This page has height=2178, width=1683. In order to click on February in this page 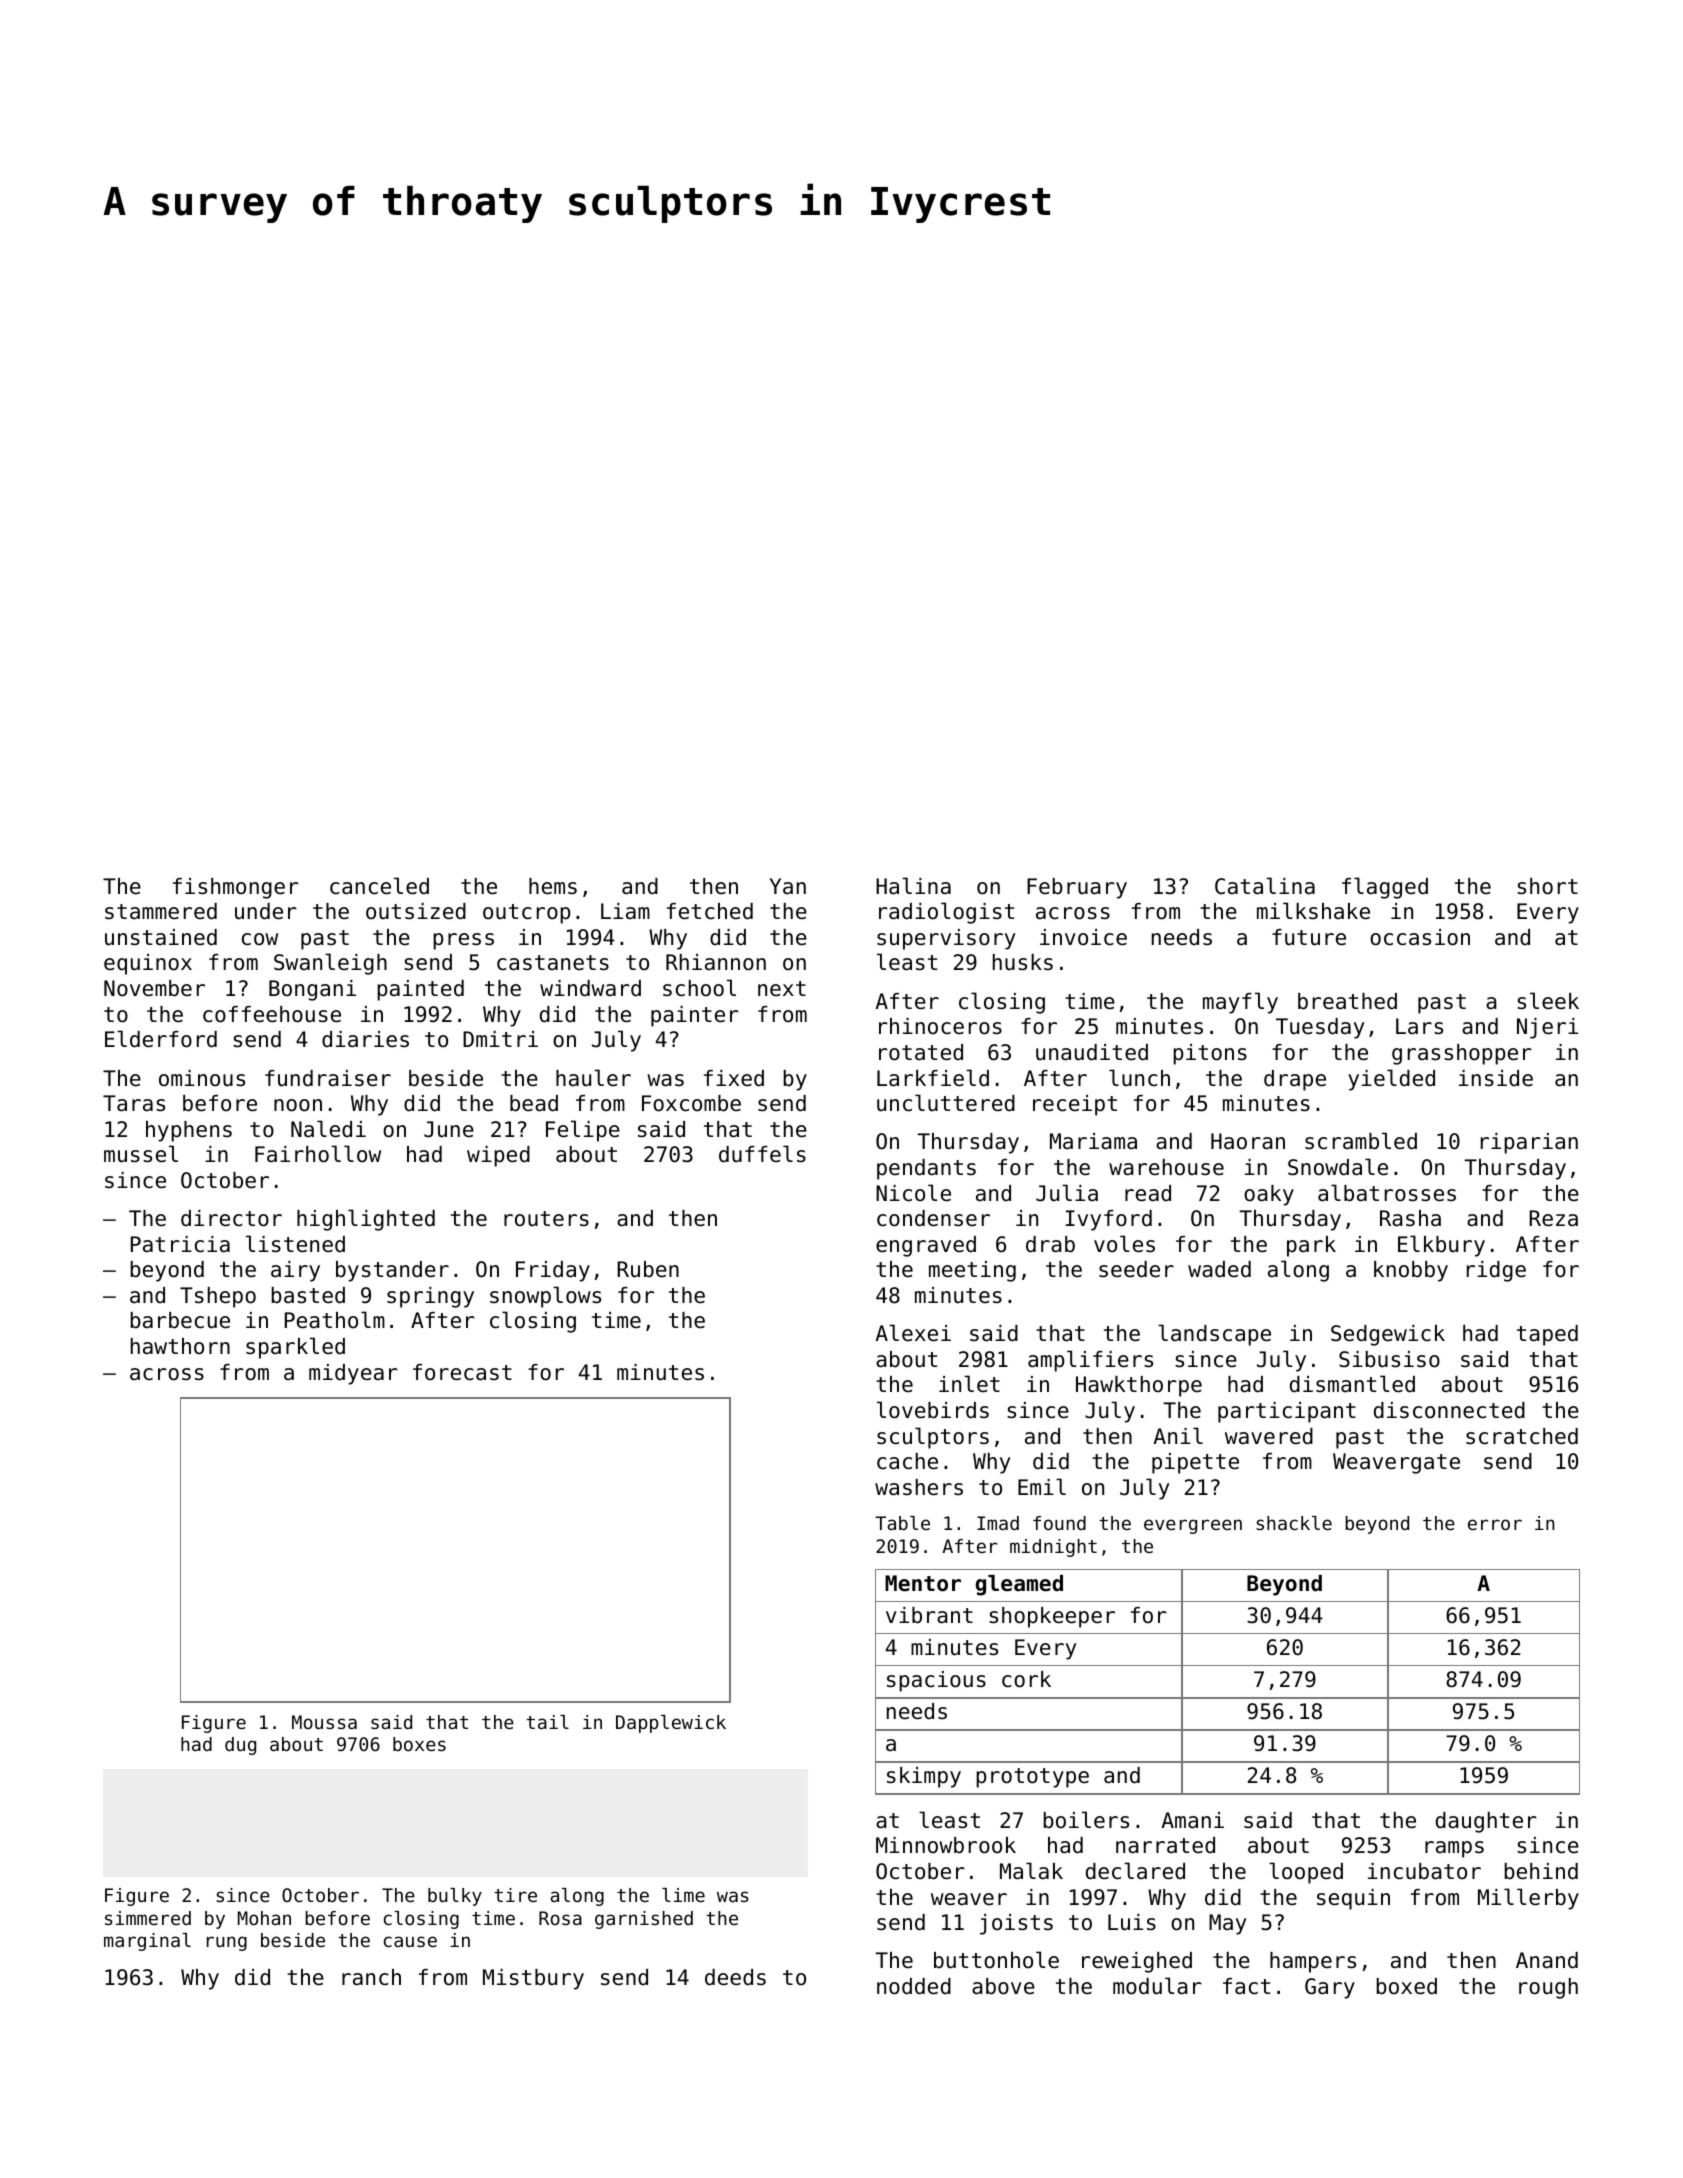, I will do `click(1077, 888)`.
